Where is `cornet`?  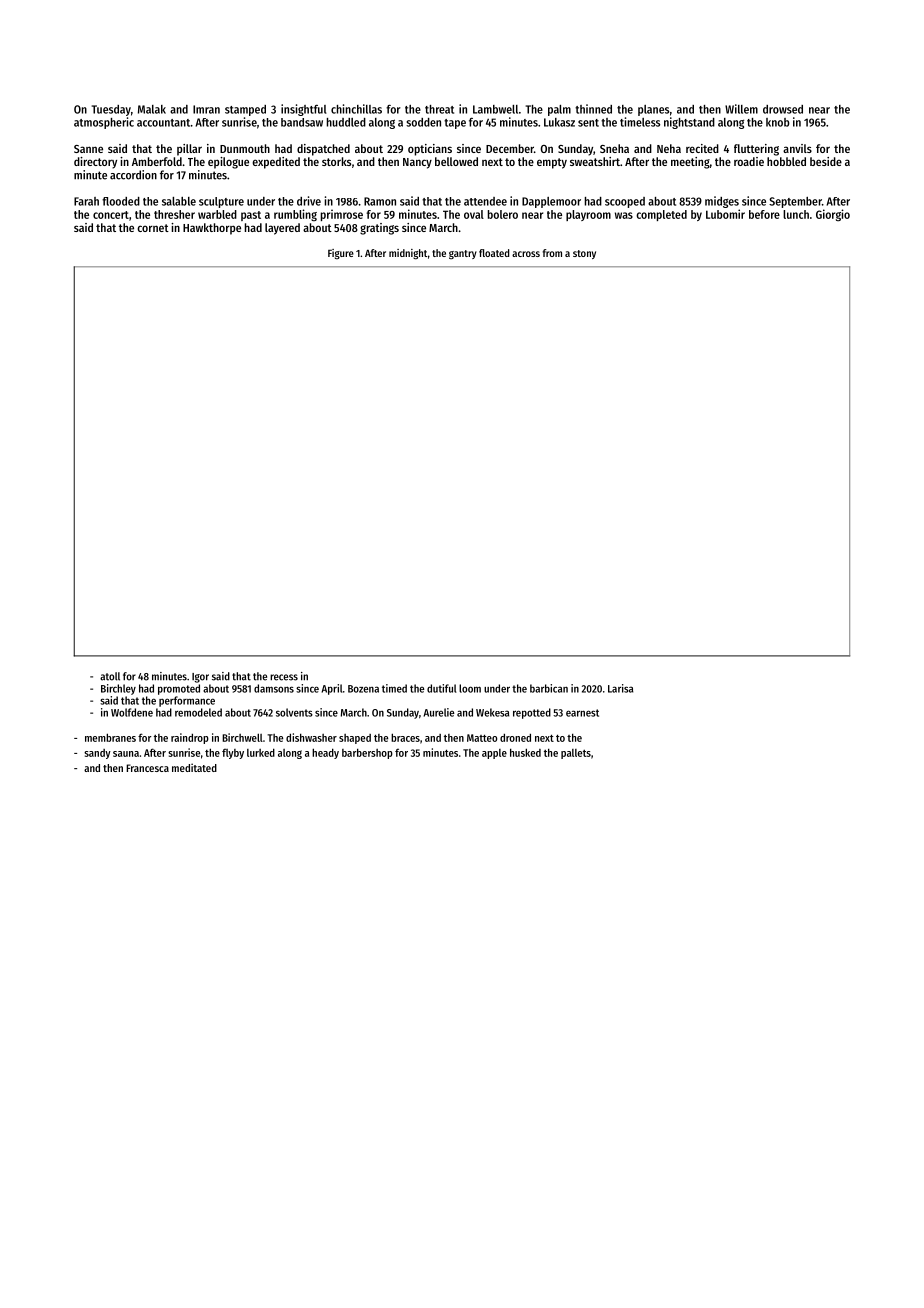
cornet is located at coordinates (153, 228).
